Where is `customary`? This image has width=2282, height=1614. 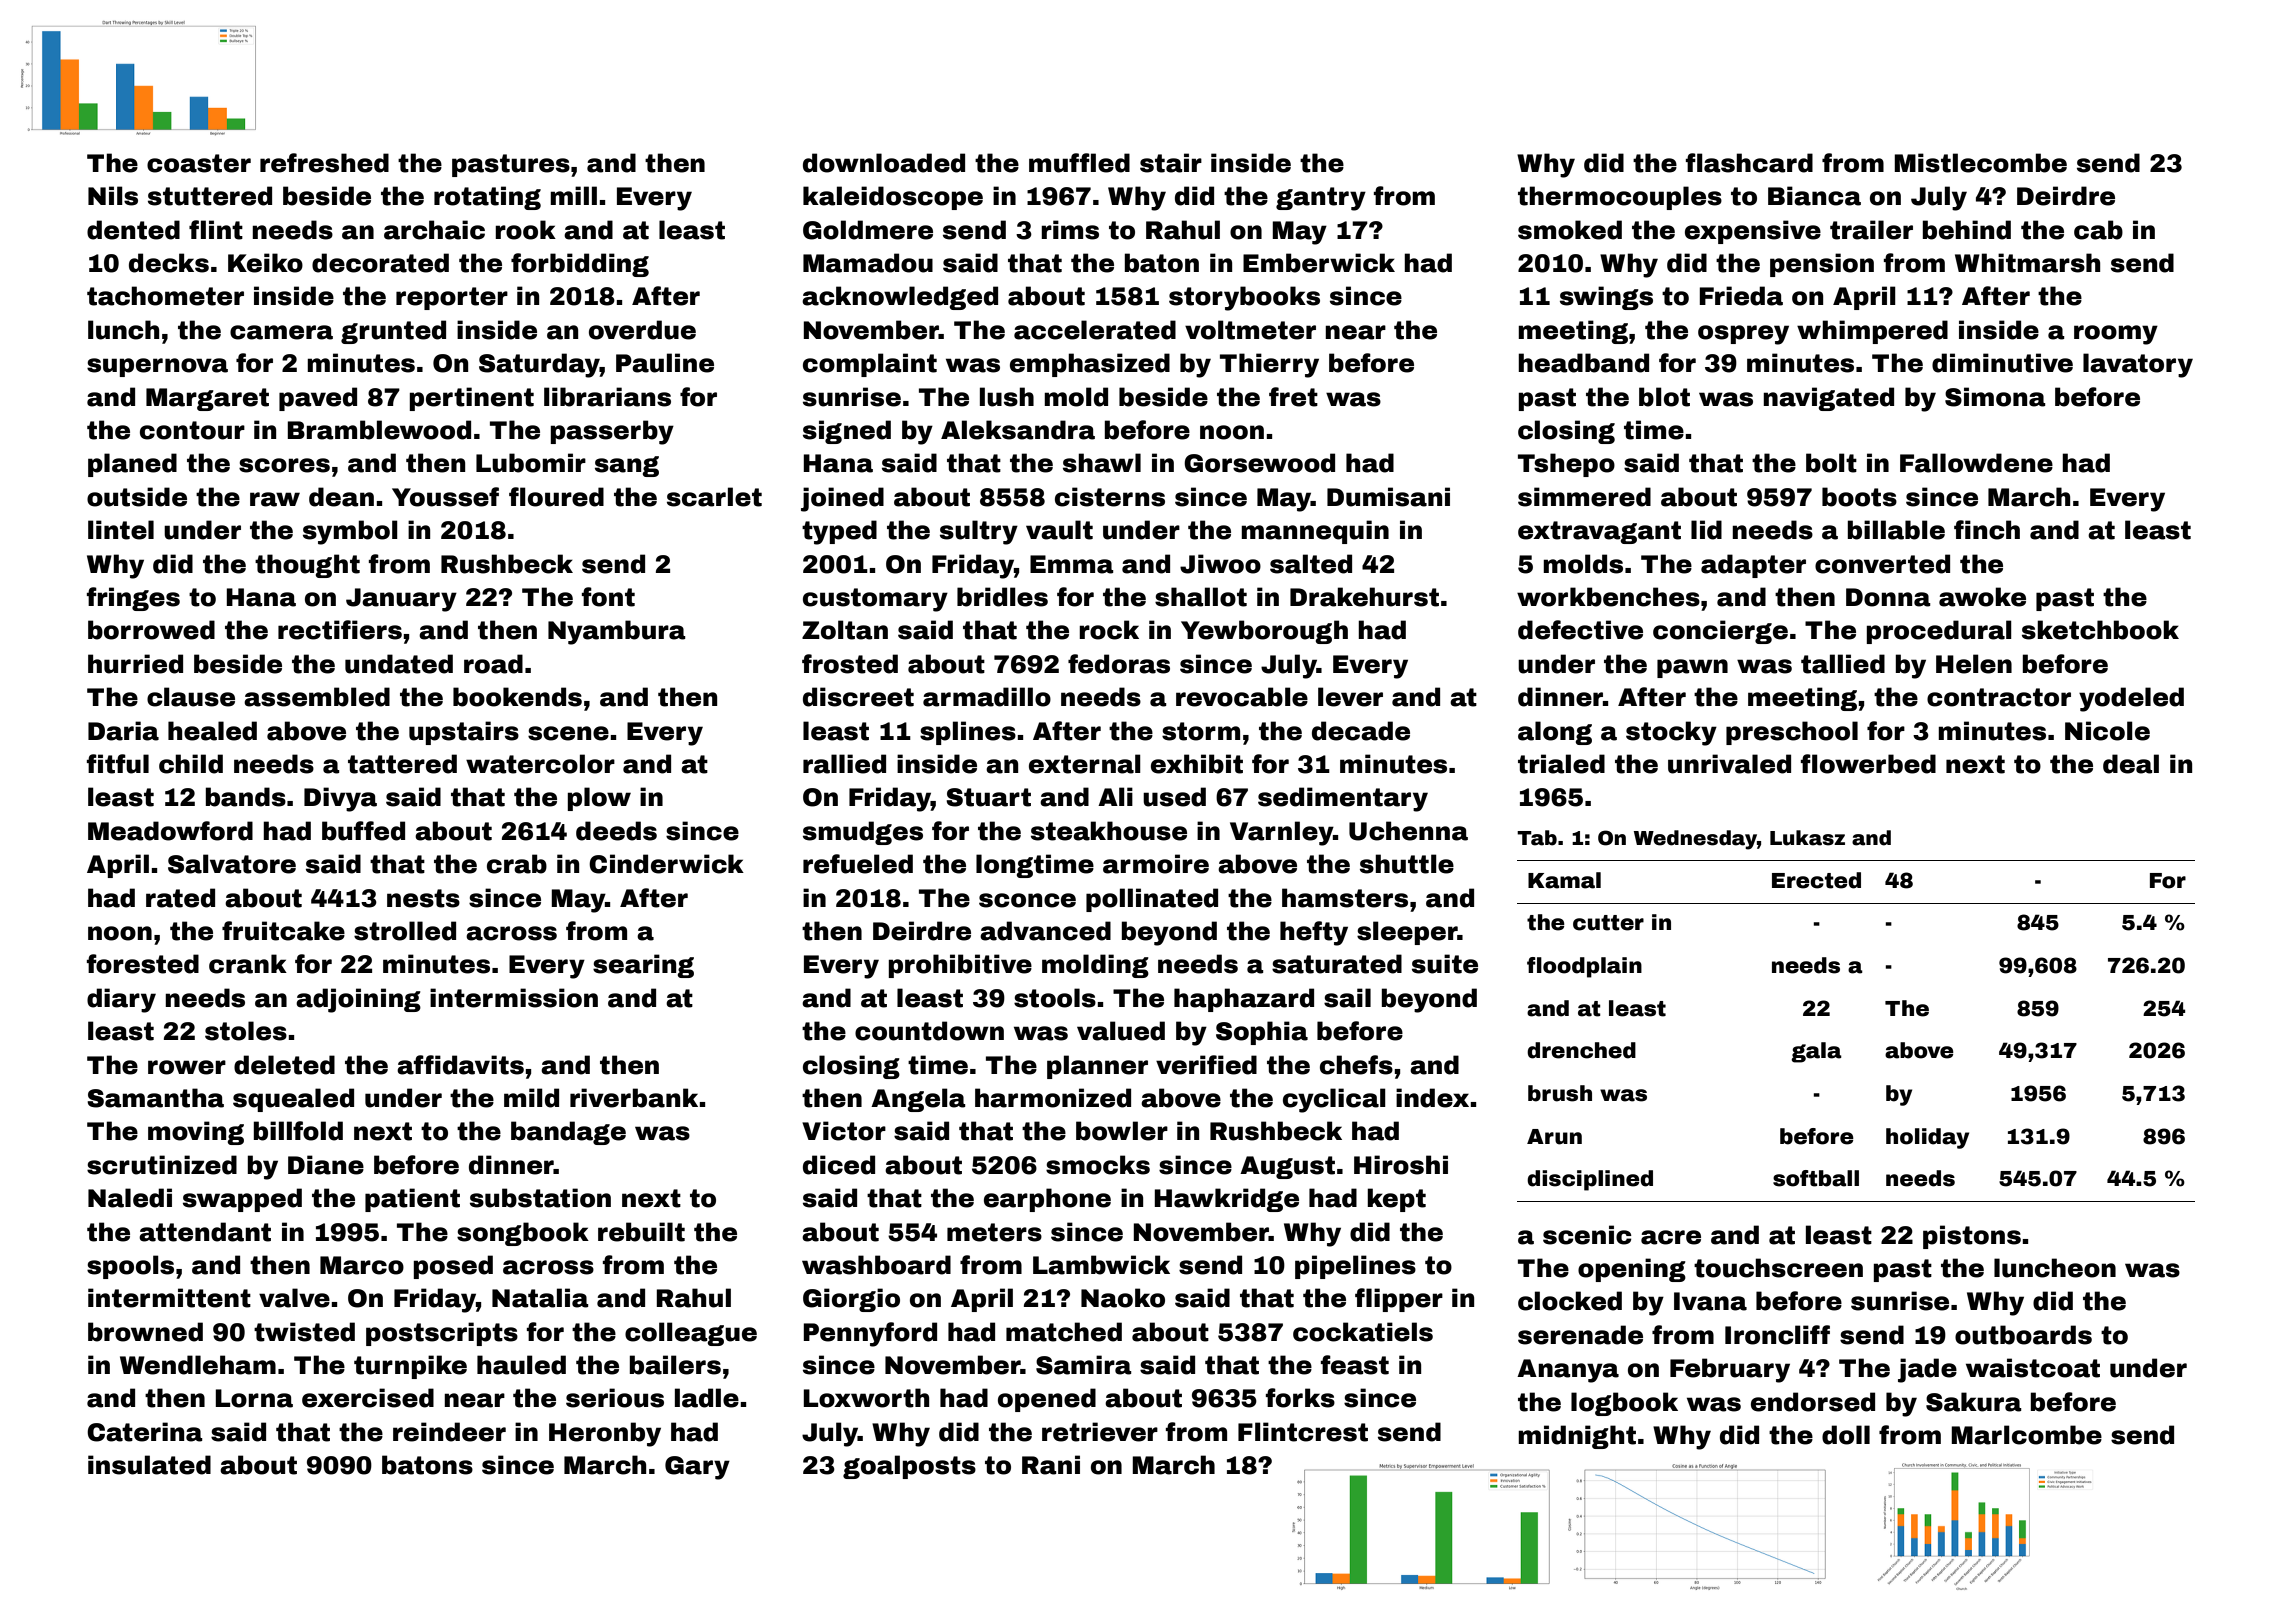
customary is located at coordinates (875, 600).
